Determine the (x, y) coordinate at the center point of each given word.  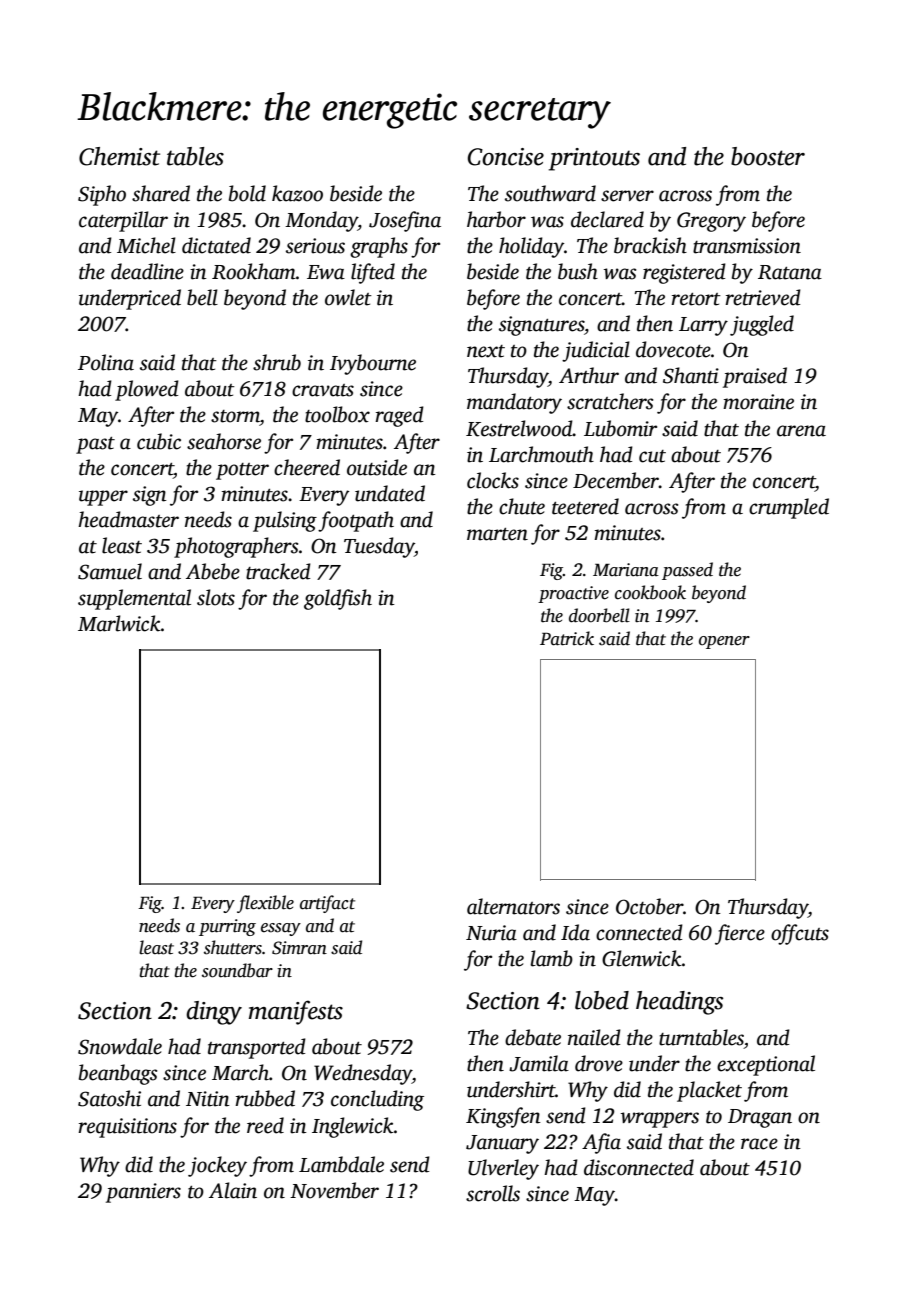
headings (679, 1003)
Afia (601, 1143)
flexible (265, 904)
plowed (147, 390)
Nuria (491, 933)
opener (724, 642)
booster (768, 156)
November (334, 1190)
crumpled (789, 508)
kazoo (297, 193)
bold (247, 193)
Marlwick (119, 623)
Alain (233, 1190)
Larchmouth (541, 454)
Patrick (567, 638)
